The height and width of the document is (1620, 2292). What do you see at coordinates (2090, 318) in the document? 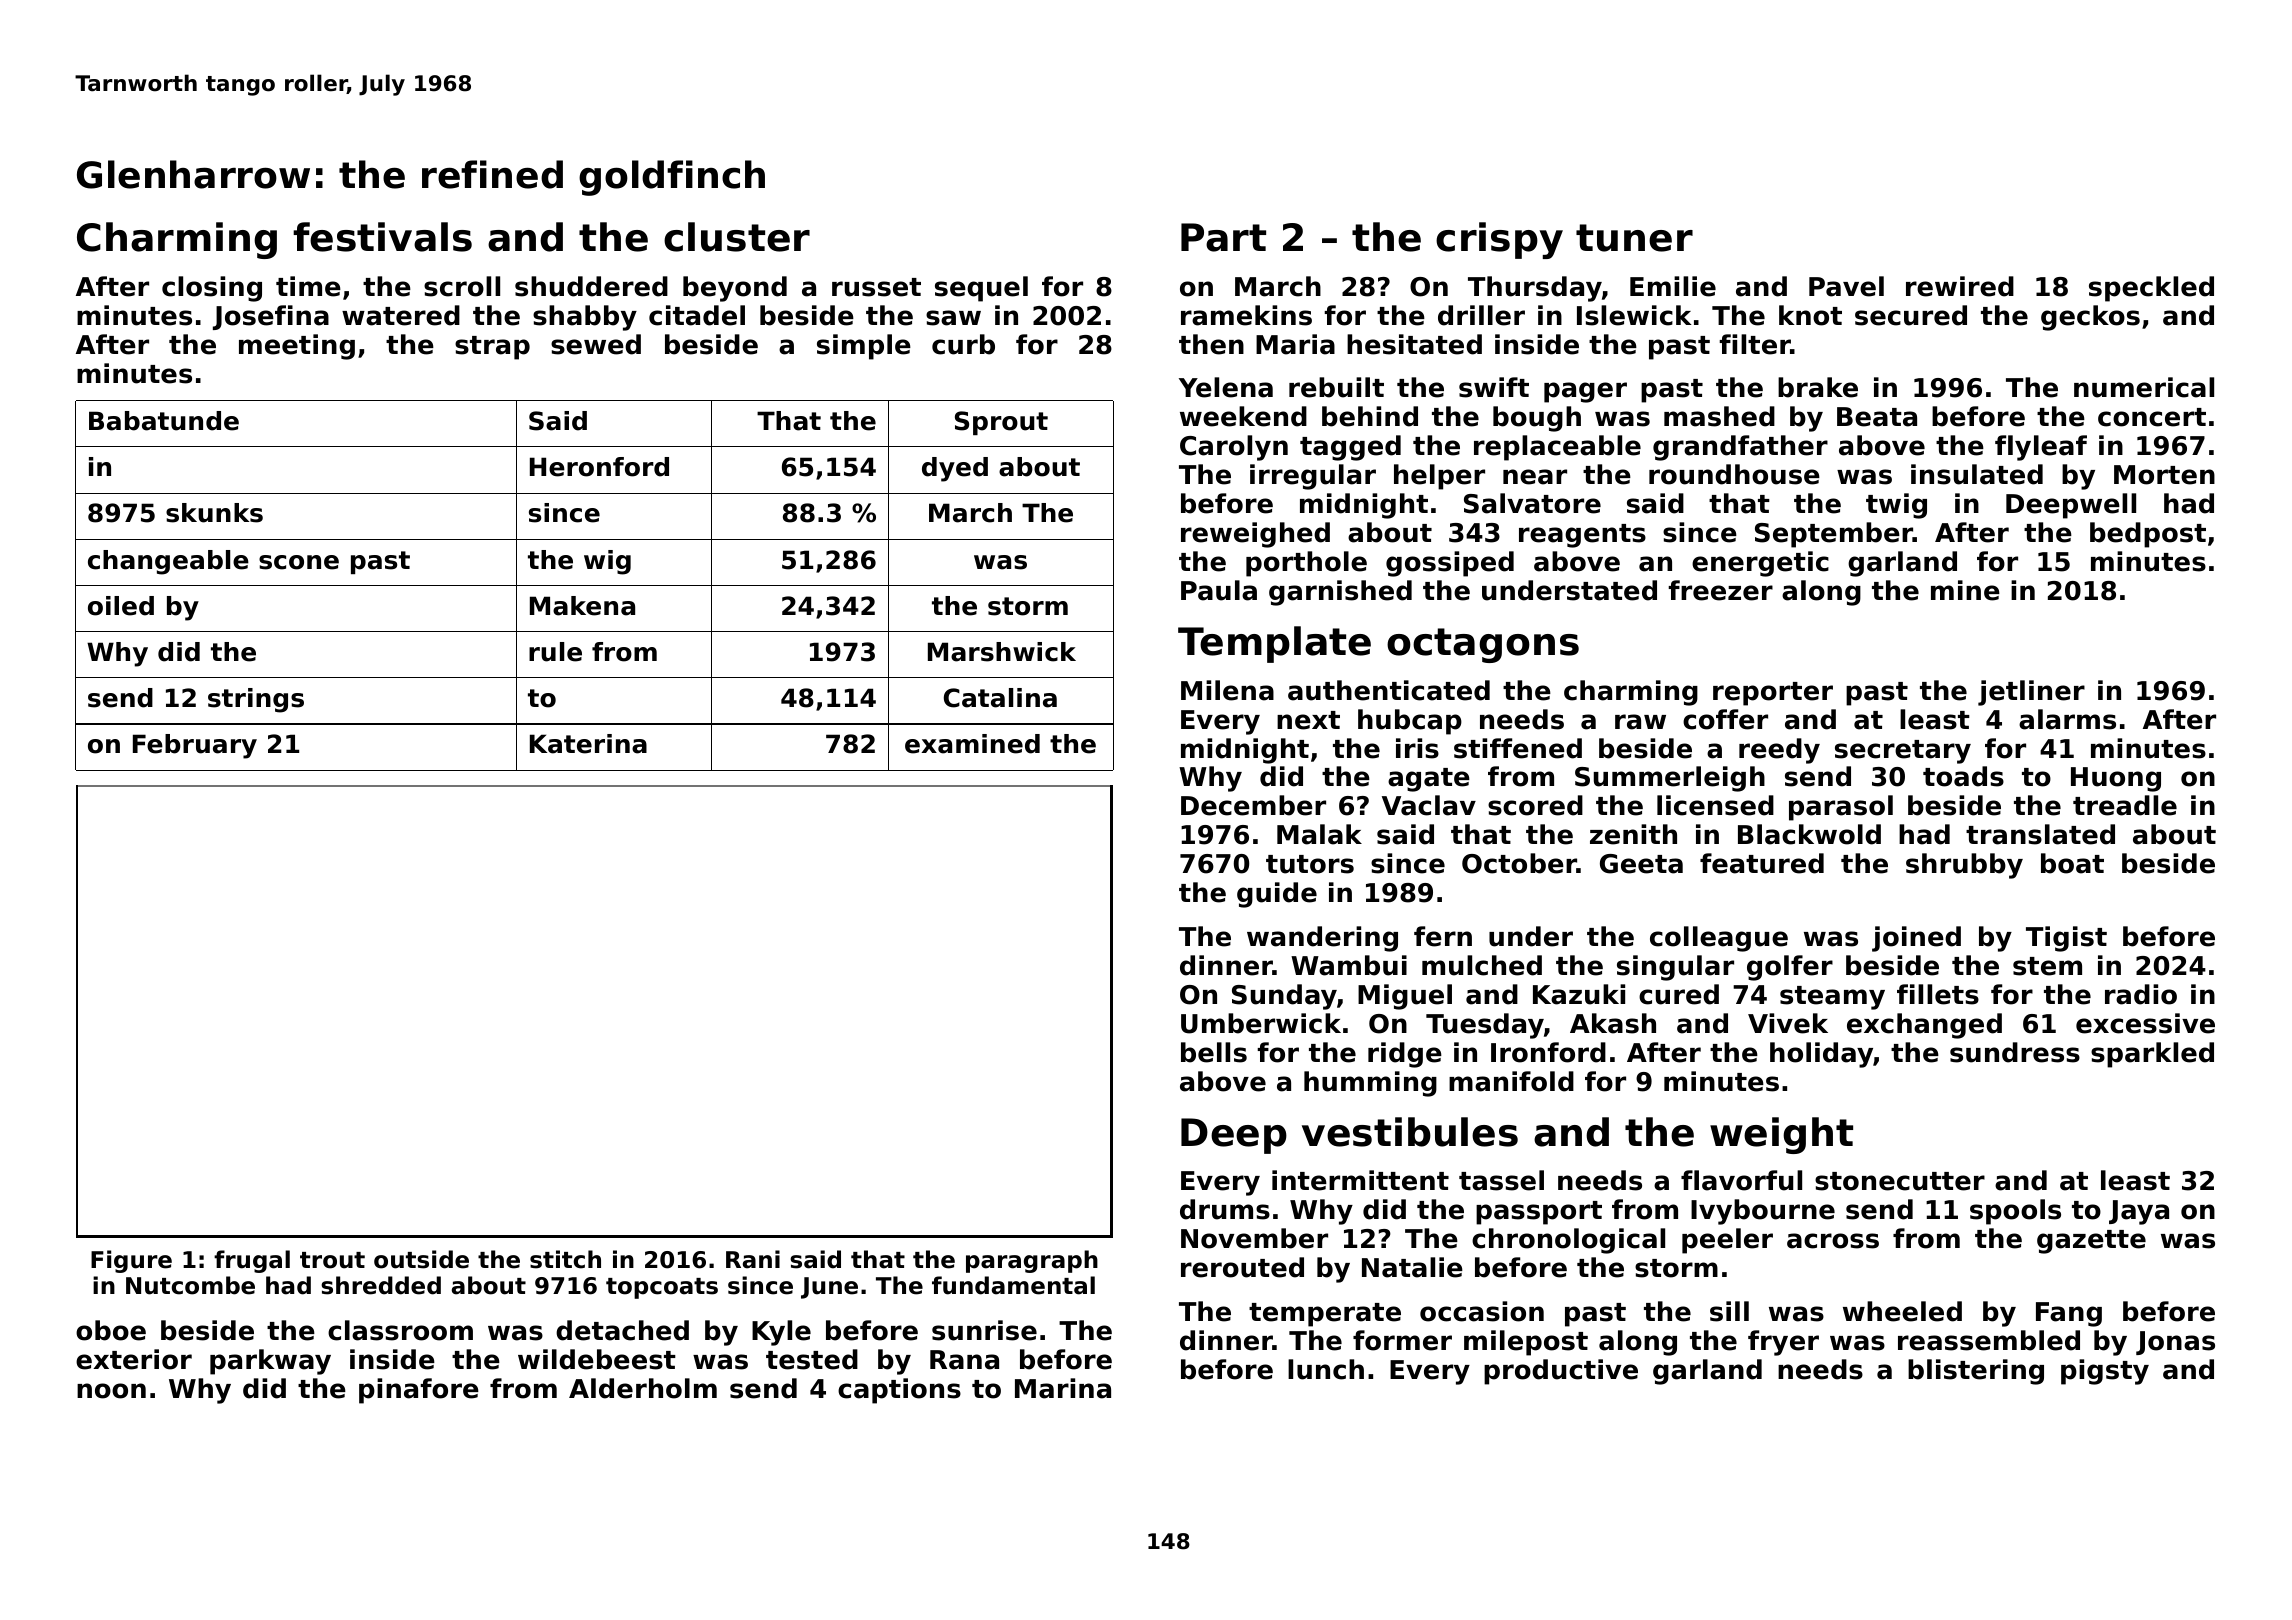
I see `geckos` at bounding box center [2090, 318].
